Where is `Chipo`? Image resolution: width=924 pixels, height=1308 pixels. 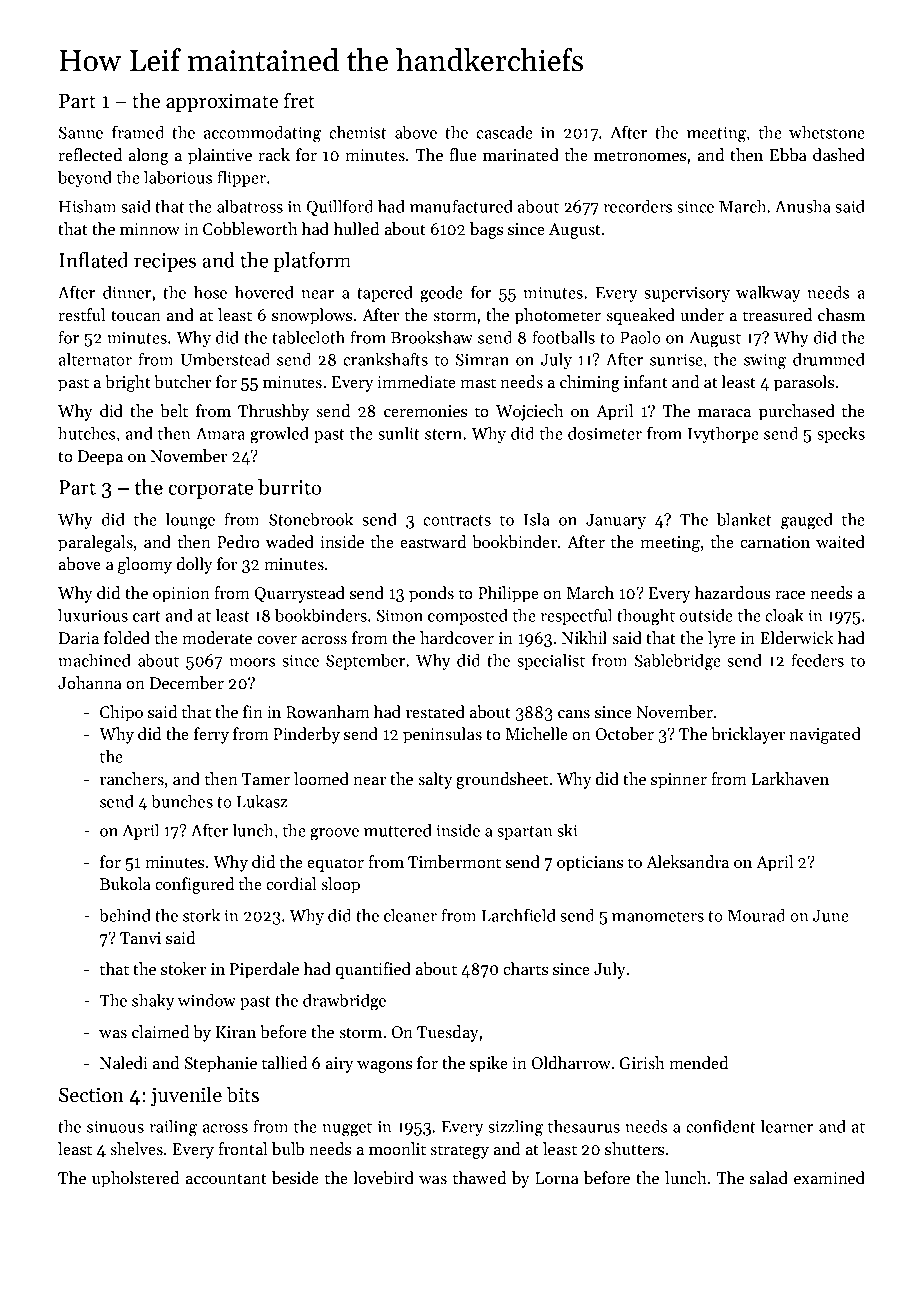
Chipo is located at coordinates (121, 713).
